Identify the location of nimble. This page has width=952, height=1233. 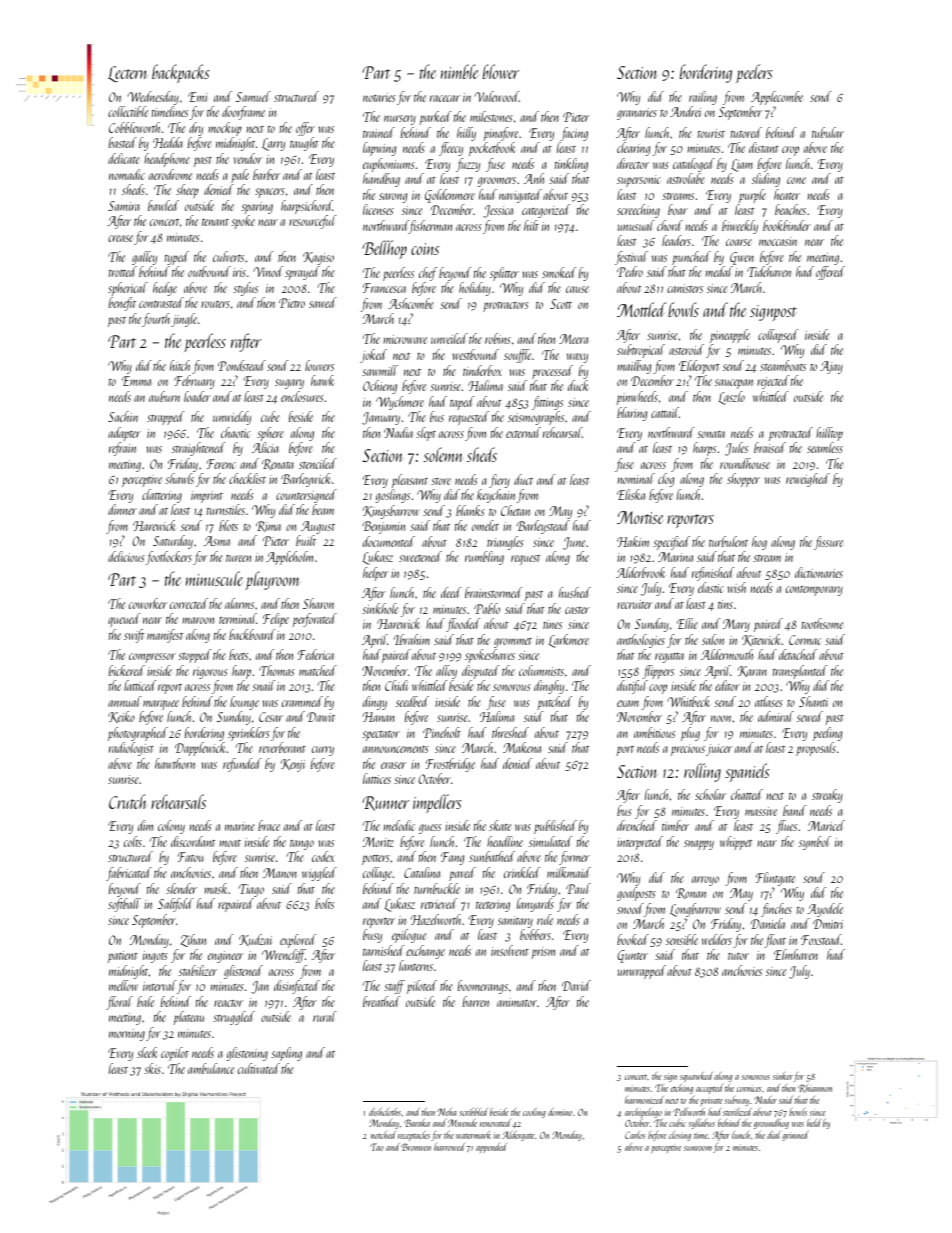
(459, 71).
